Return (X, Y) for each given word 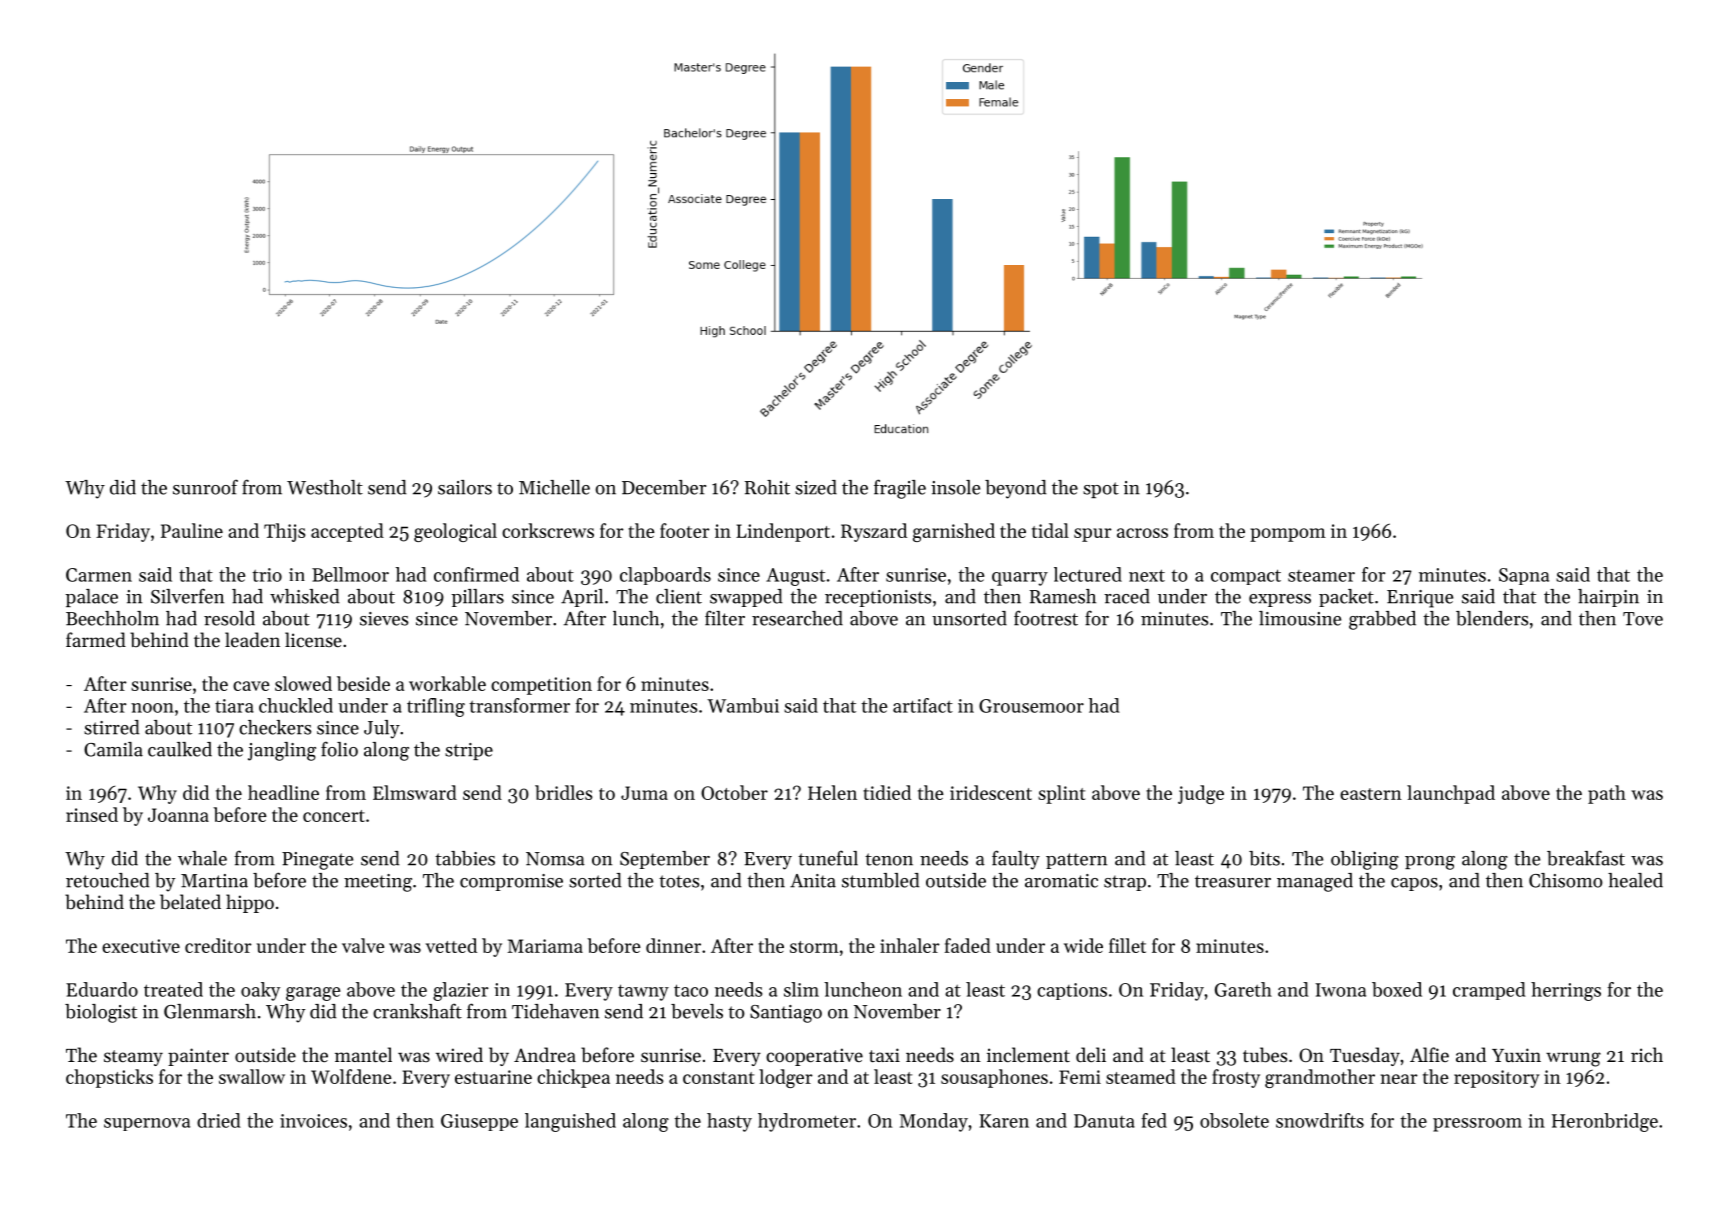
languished (570, 1122)
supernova (147, 1124)
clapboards (665, 576)
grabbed (1382, 620)
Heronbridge (1605, 1122)
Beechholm (112, 618)
